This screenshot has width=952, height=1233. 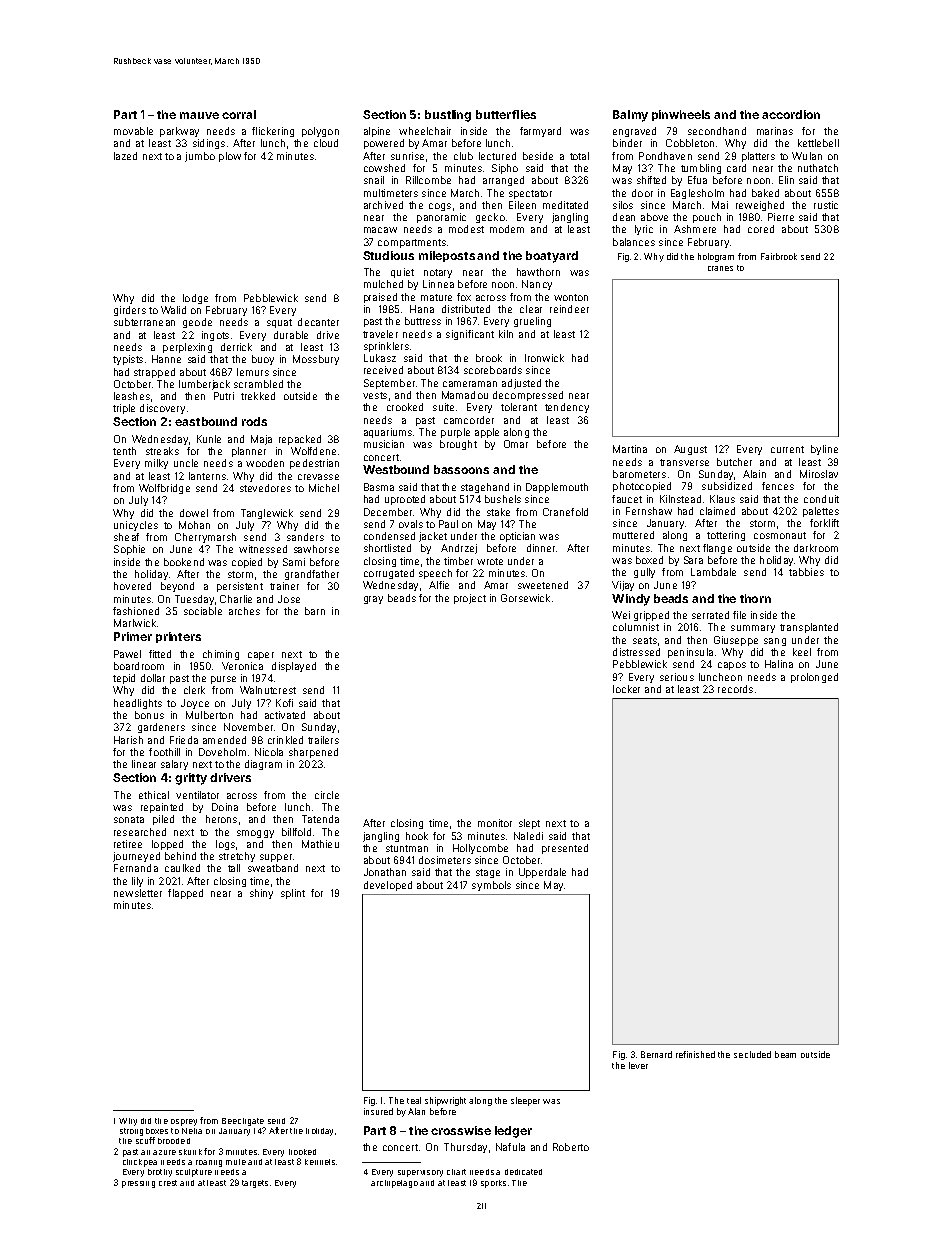 What do you see at coordinates (734, 462) in the screenshot?
I see `butcher` at bounding box center [734, 462].
